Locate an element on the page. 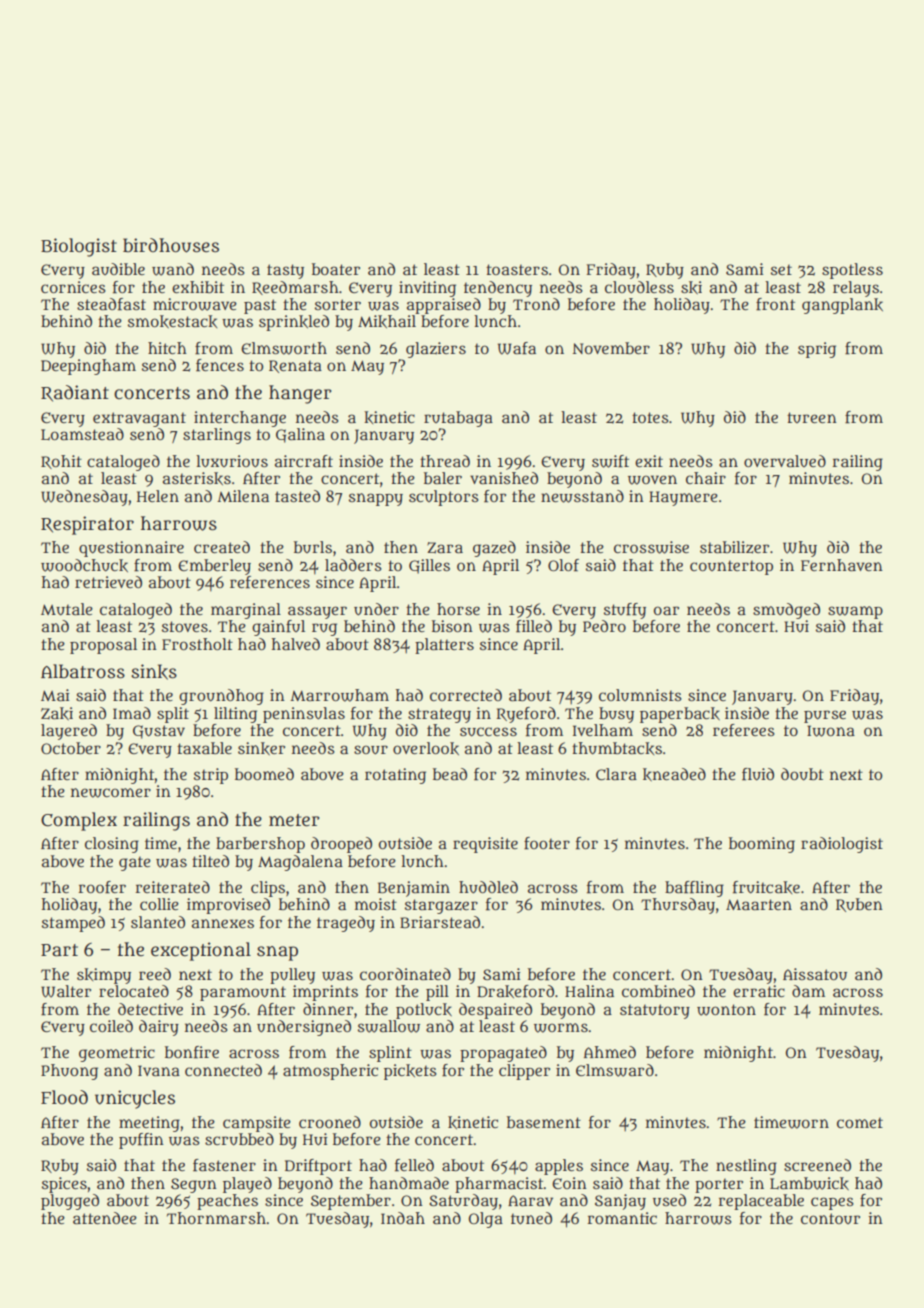 This document has width=924, height=1308. Thornmarsh is located at coordinates (216, 1218).
